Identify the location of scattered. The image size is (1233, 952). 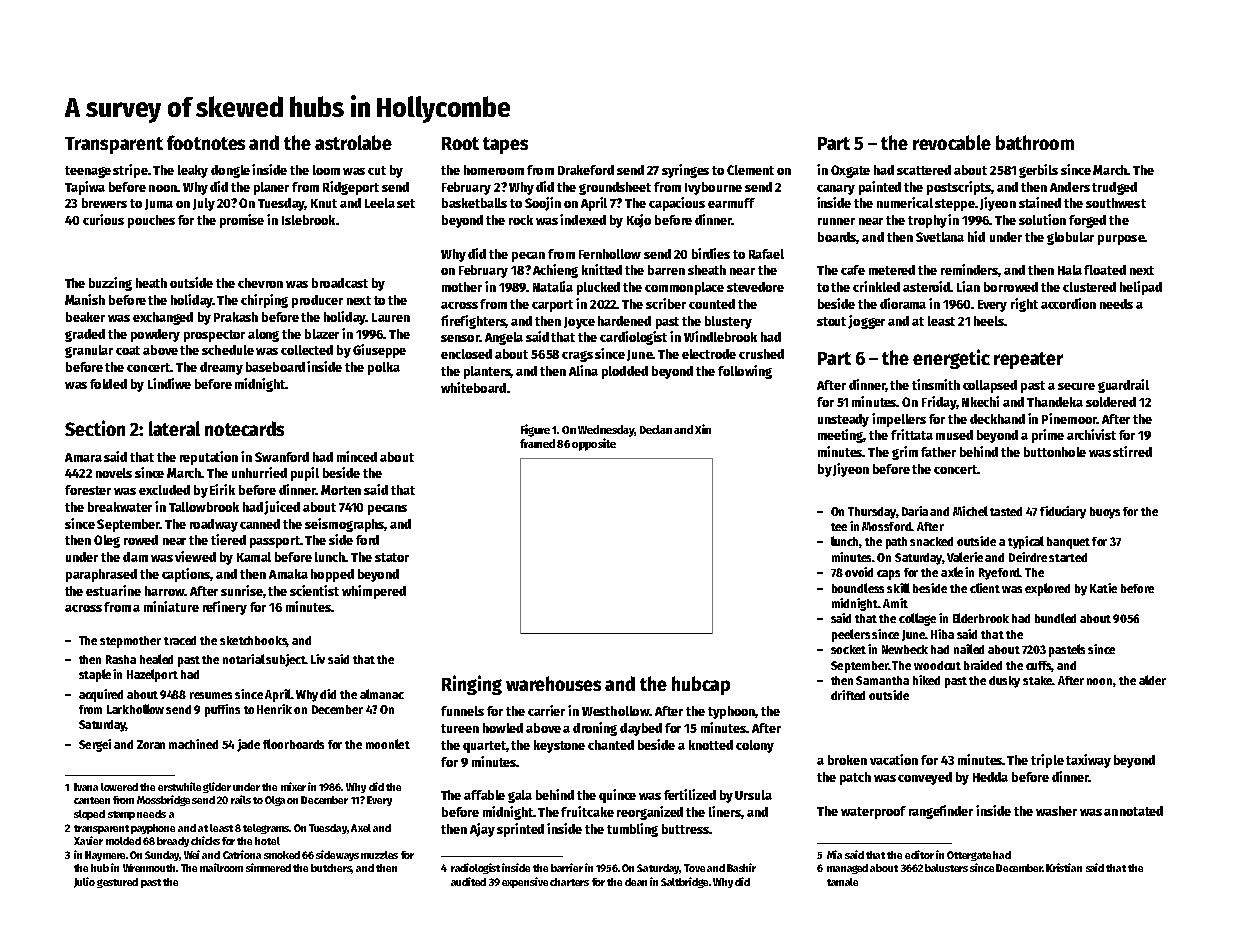
(924, 170).
